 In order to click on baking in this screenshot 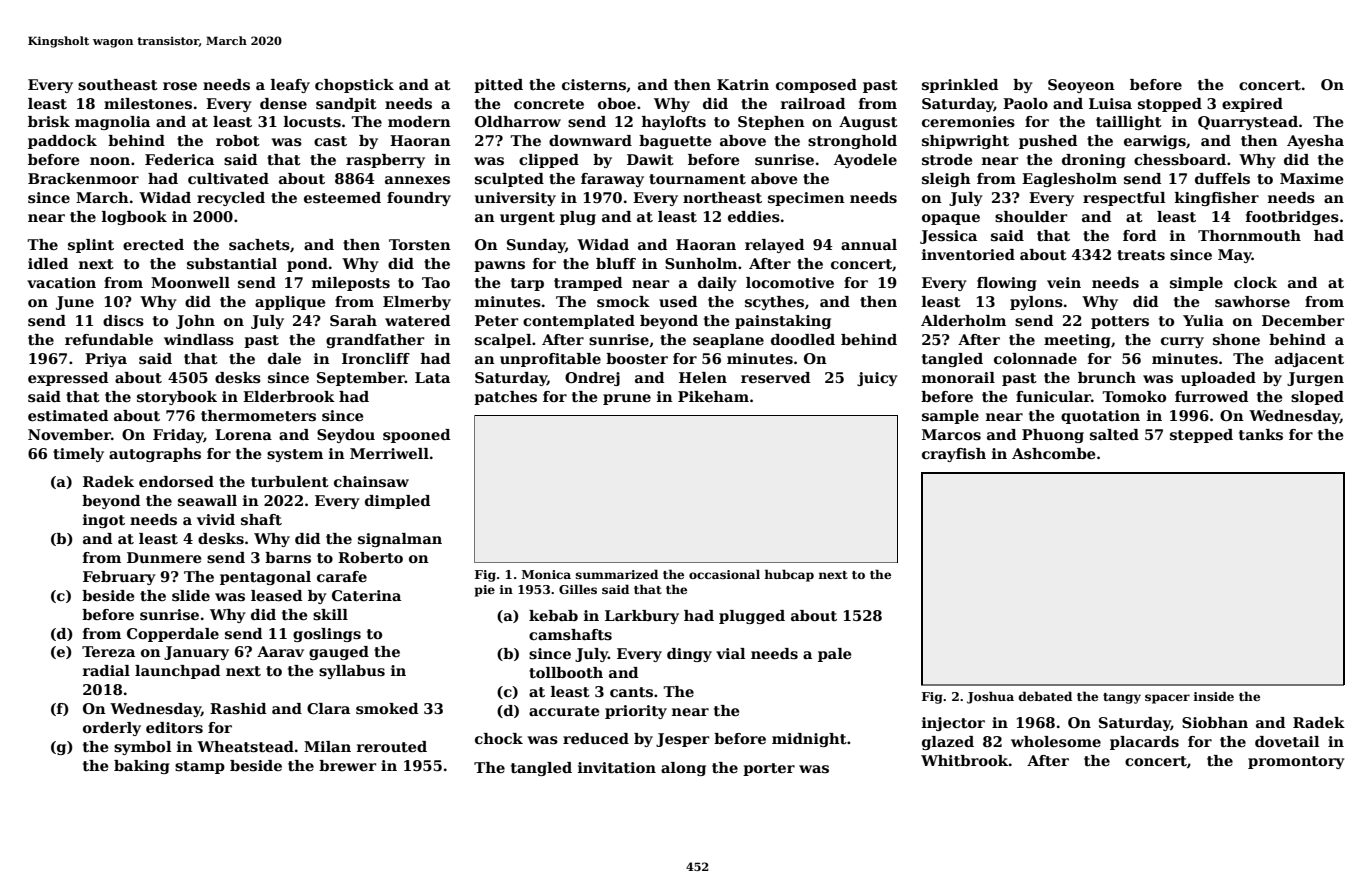, I will do `click(142, 767)`.
